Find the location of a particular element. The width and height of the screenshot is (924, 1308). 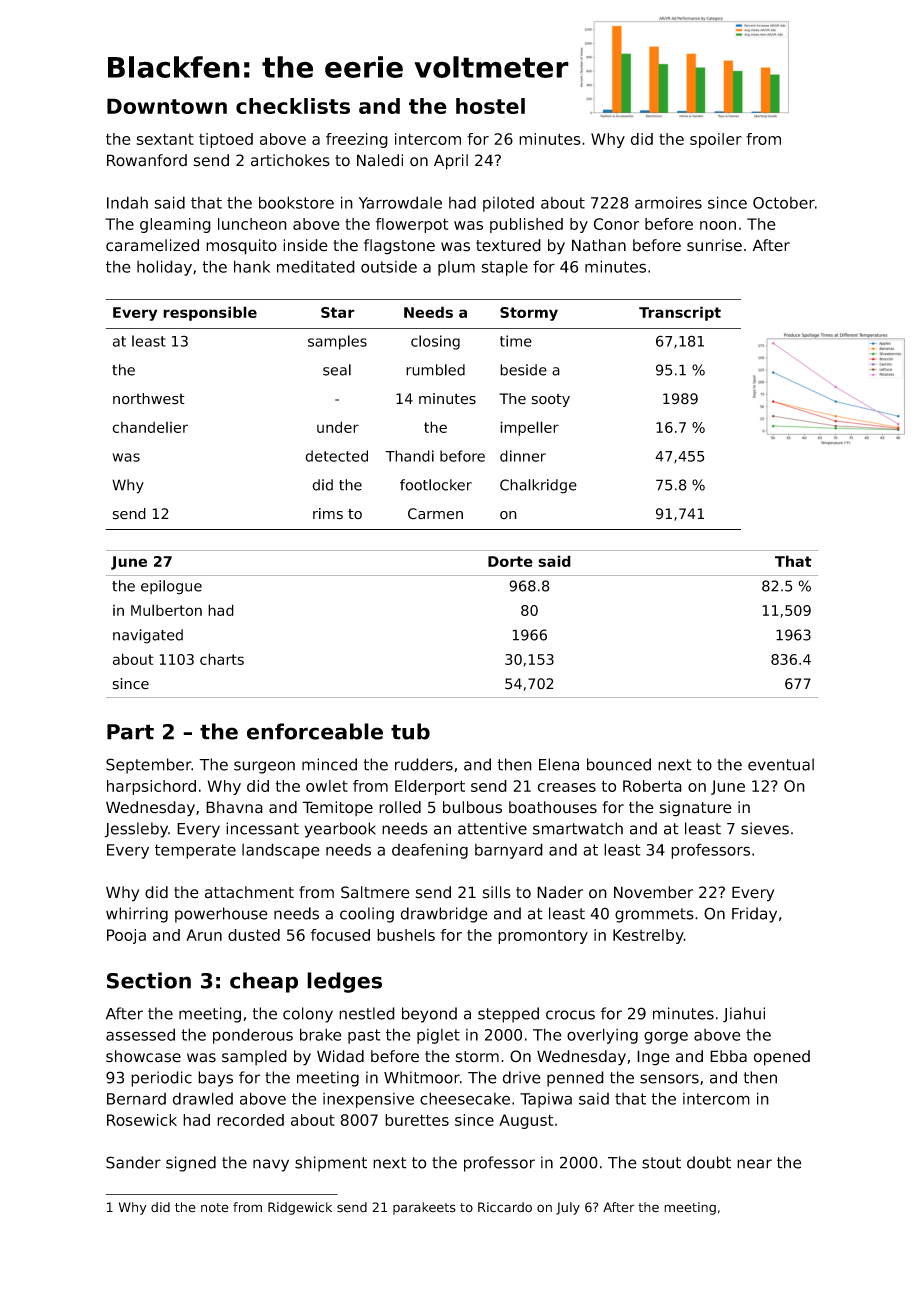

bounced is located at coordinates (619, 764).
